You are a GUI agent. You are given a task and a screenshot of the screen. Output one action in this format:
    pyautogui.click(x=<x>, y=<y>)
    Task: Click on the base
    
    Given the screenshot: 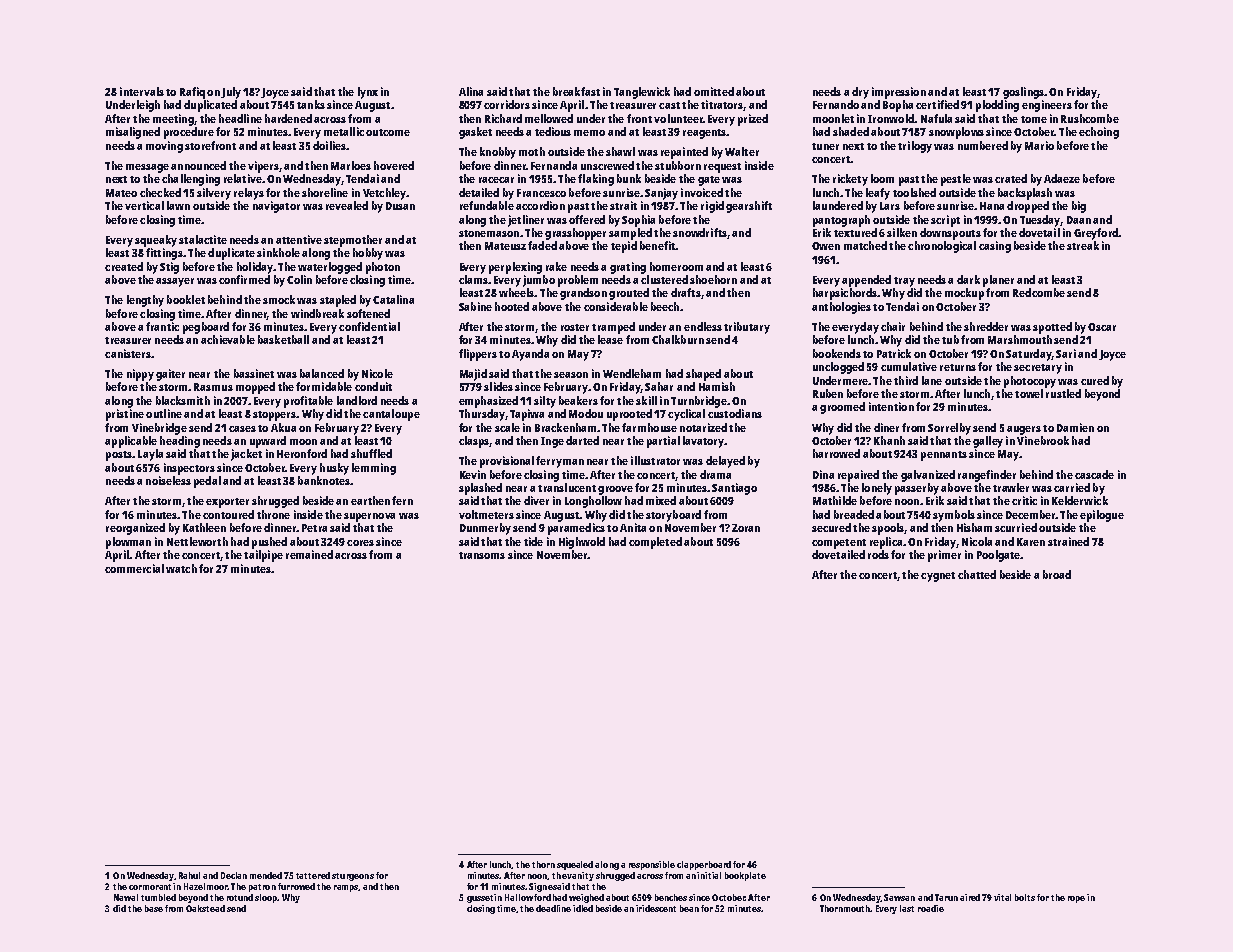 What is the action you would take?
    pyautogui.click(x=154, y=908)
